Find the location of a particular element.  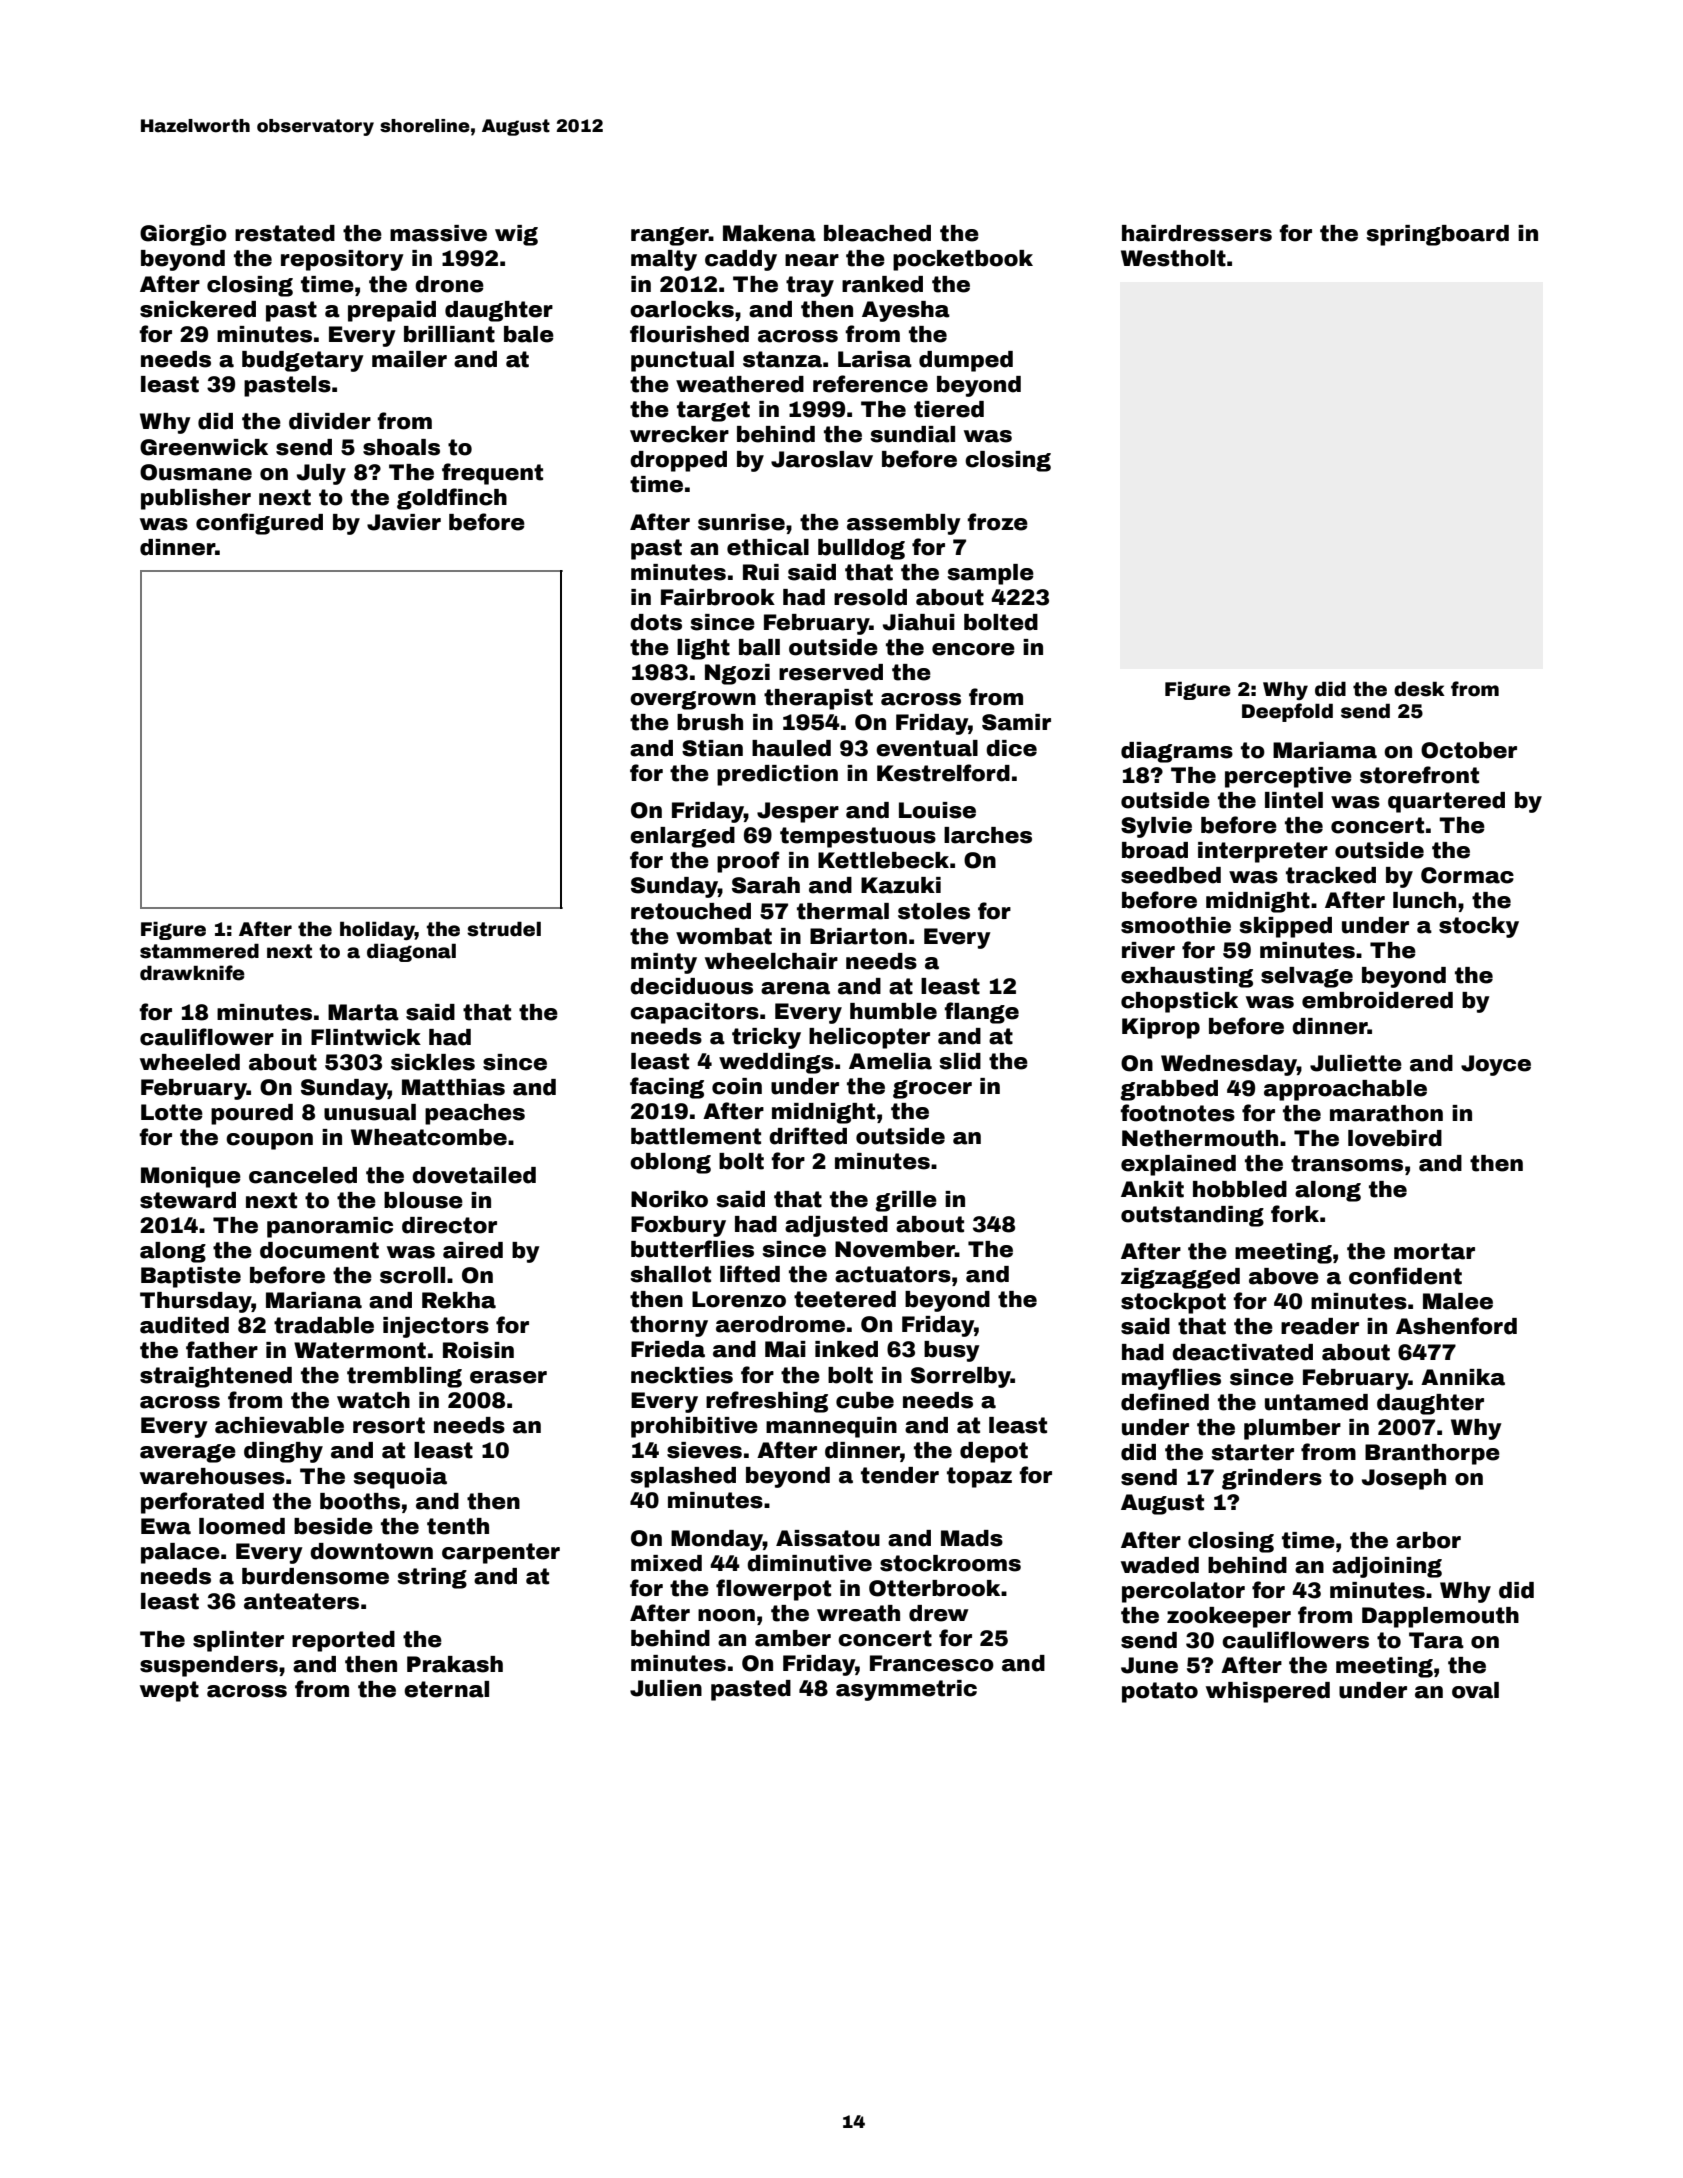

springboard is located at coordinates (1438, 235).
